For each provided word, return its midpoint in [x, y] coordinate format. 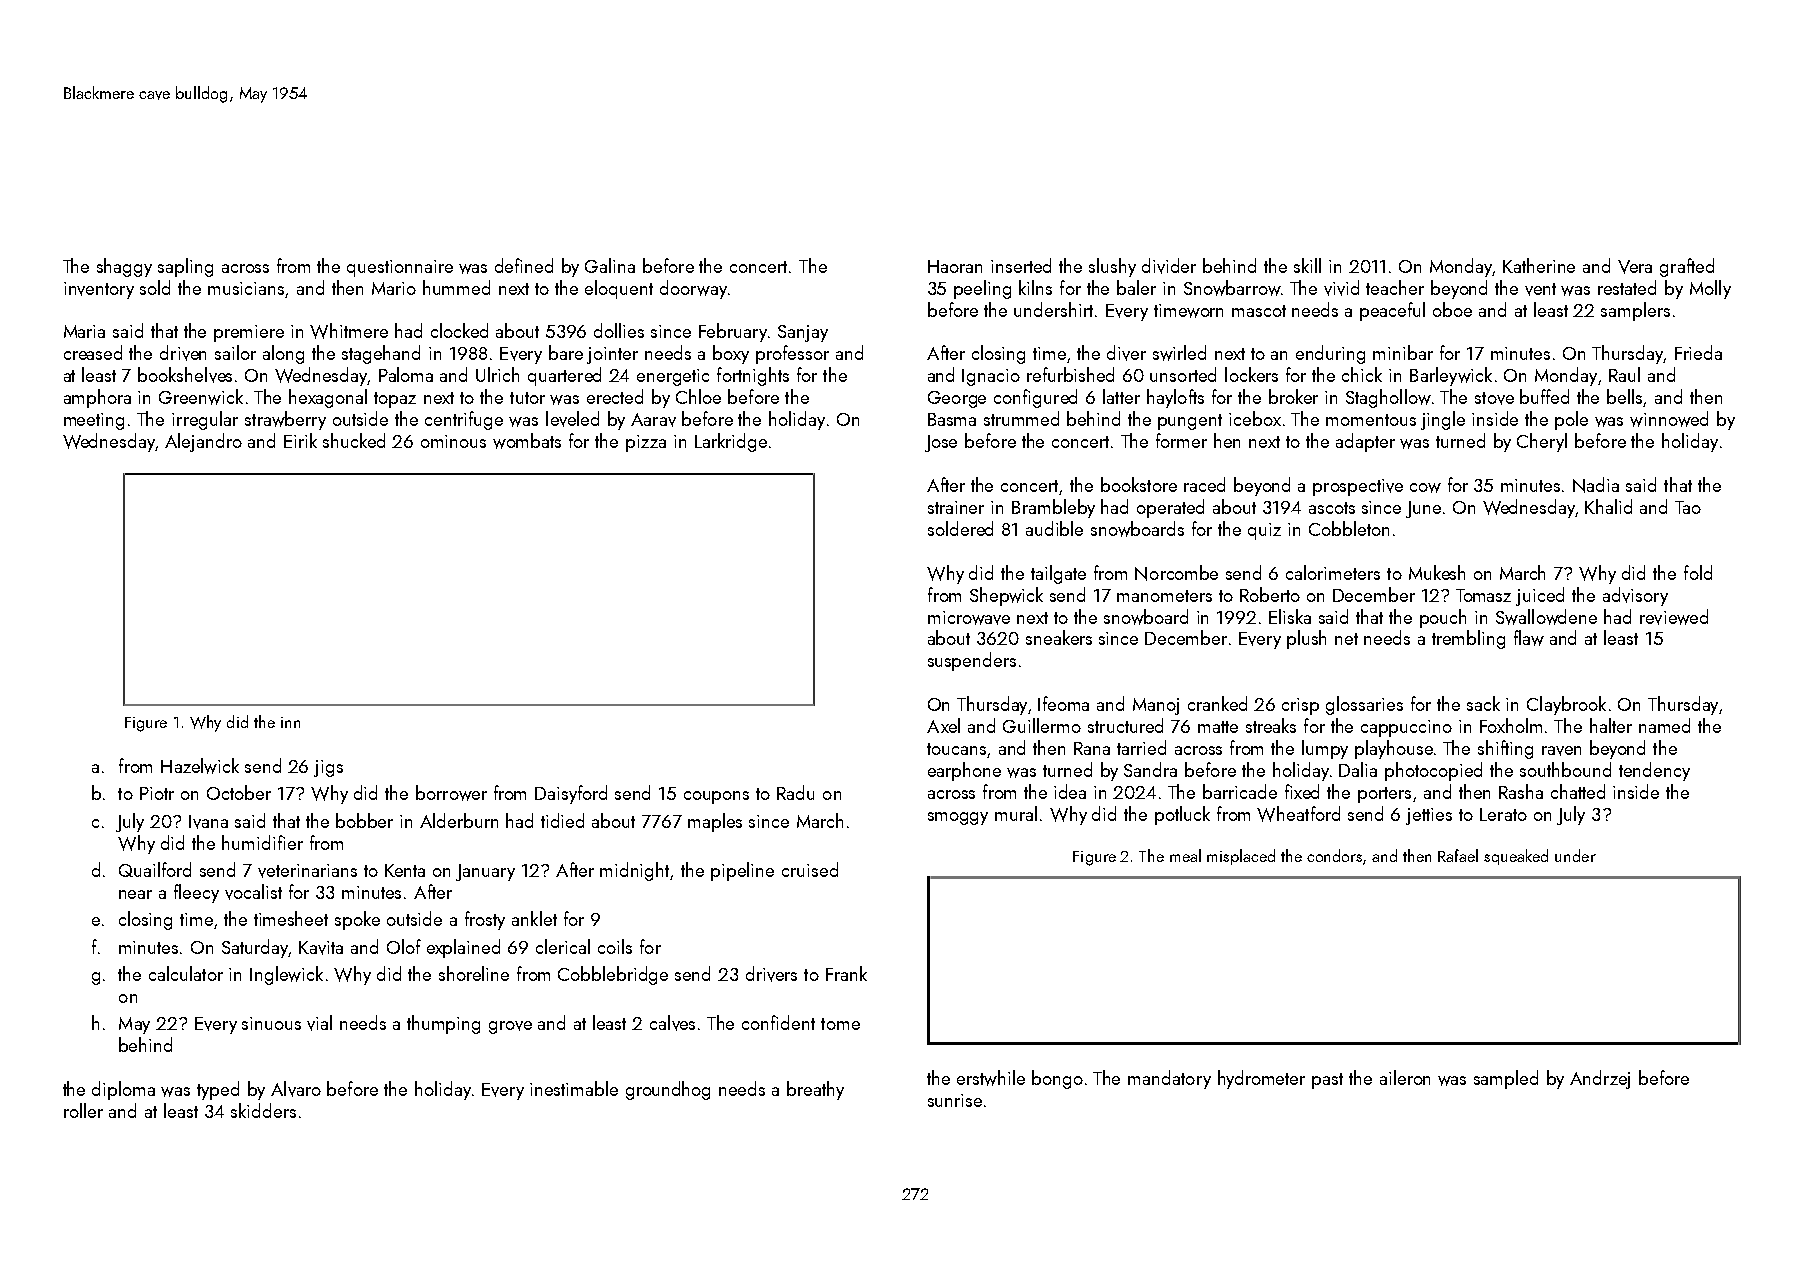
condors [1335, 857]
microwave [969, 618]
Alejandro [203, 442]
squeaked [1516, 857]
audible [1054, 528]
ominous [453, 441]
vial [319, 1023]
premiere [249, 333]
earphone [964, 771]
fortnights [753, 376]
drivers [771, 974]
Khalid [1608, 506]
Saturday [255, 948]
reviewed [1674, 617]
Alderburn [459, 820]
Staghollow [1388, 398]
